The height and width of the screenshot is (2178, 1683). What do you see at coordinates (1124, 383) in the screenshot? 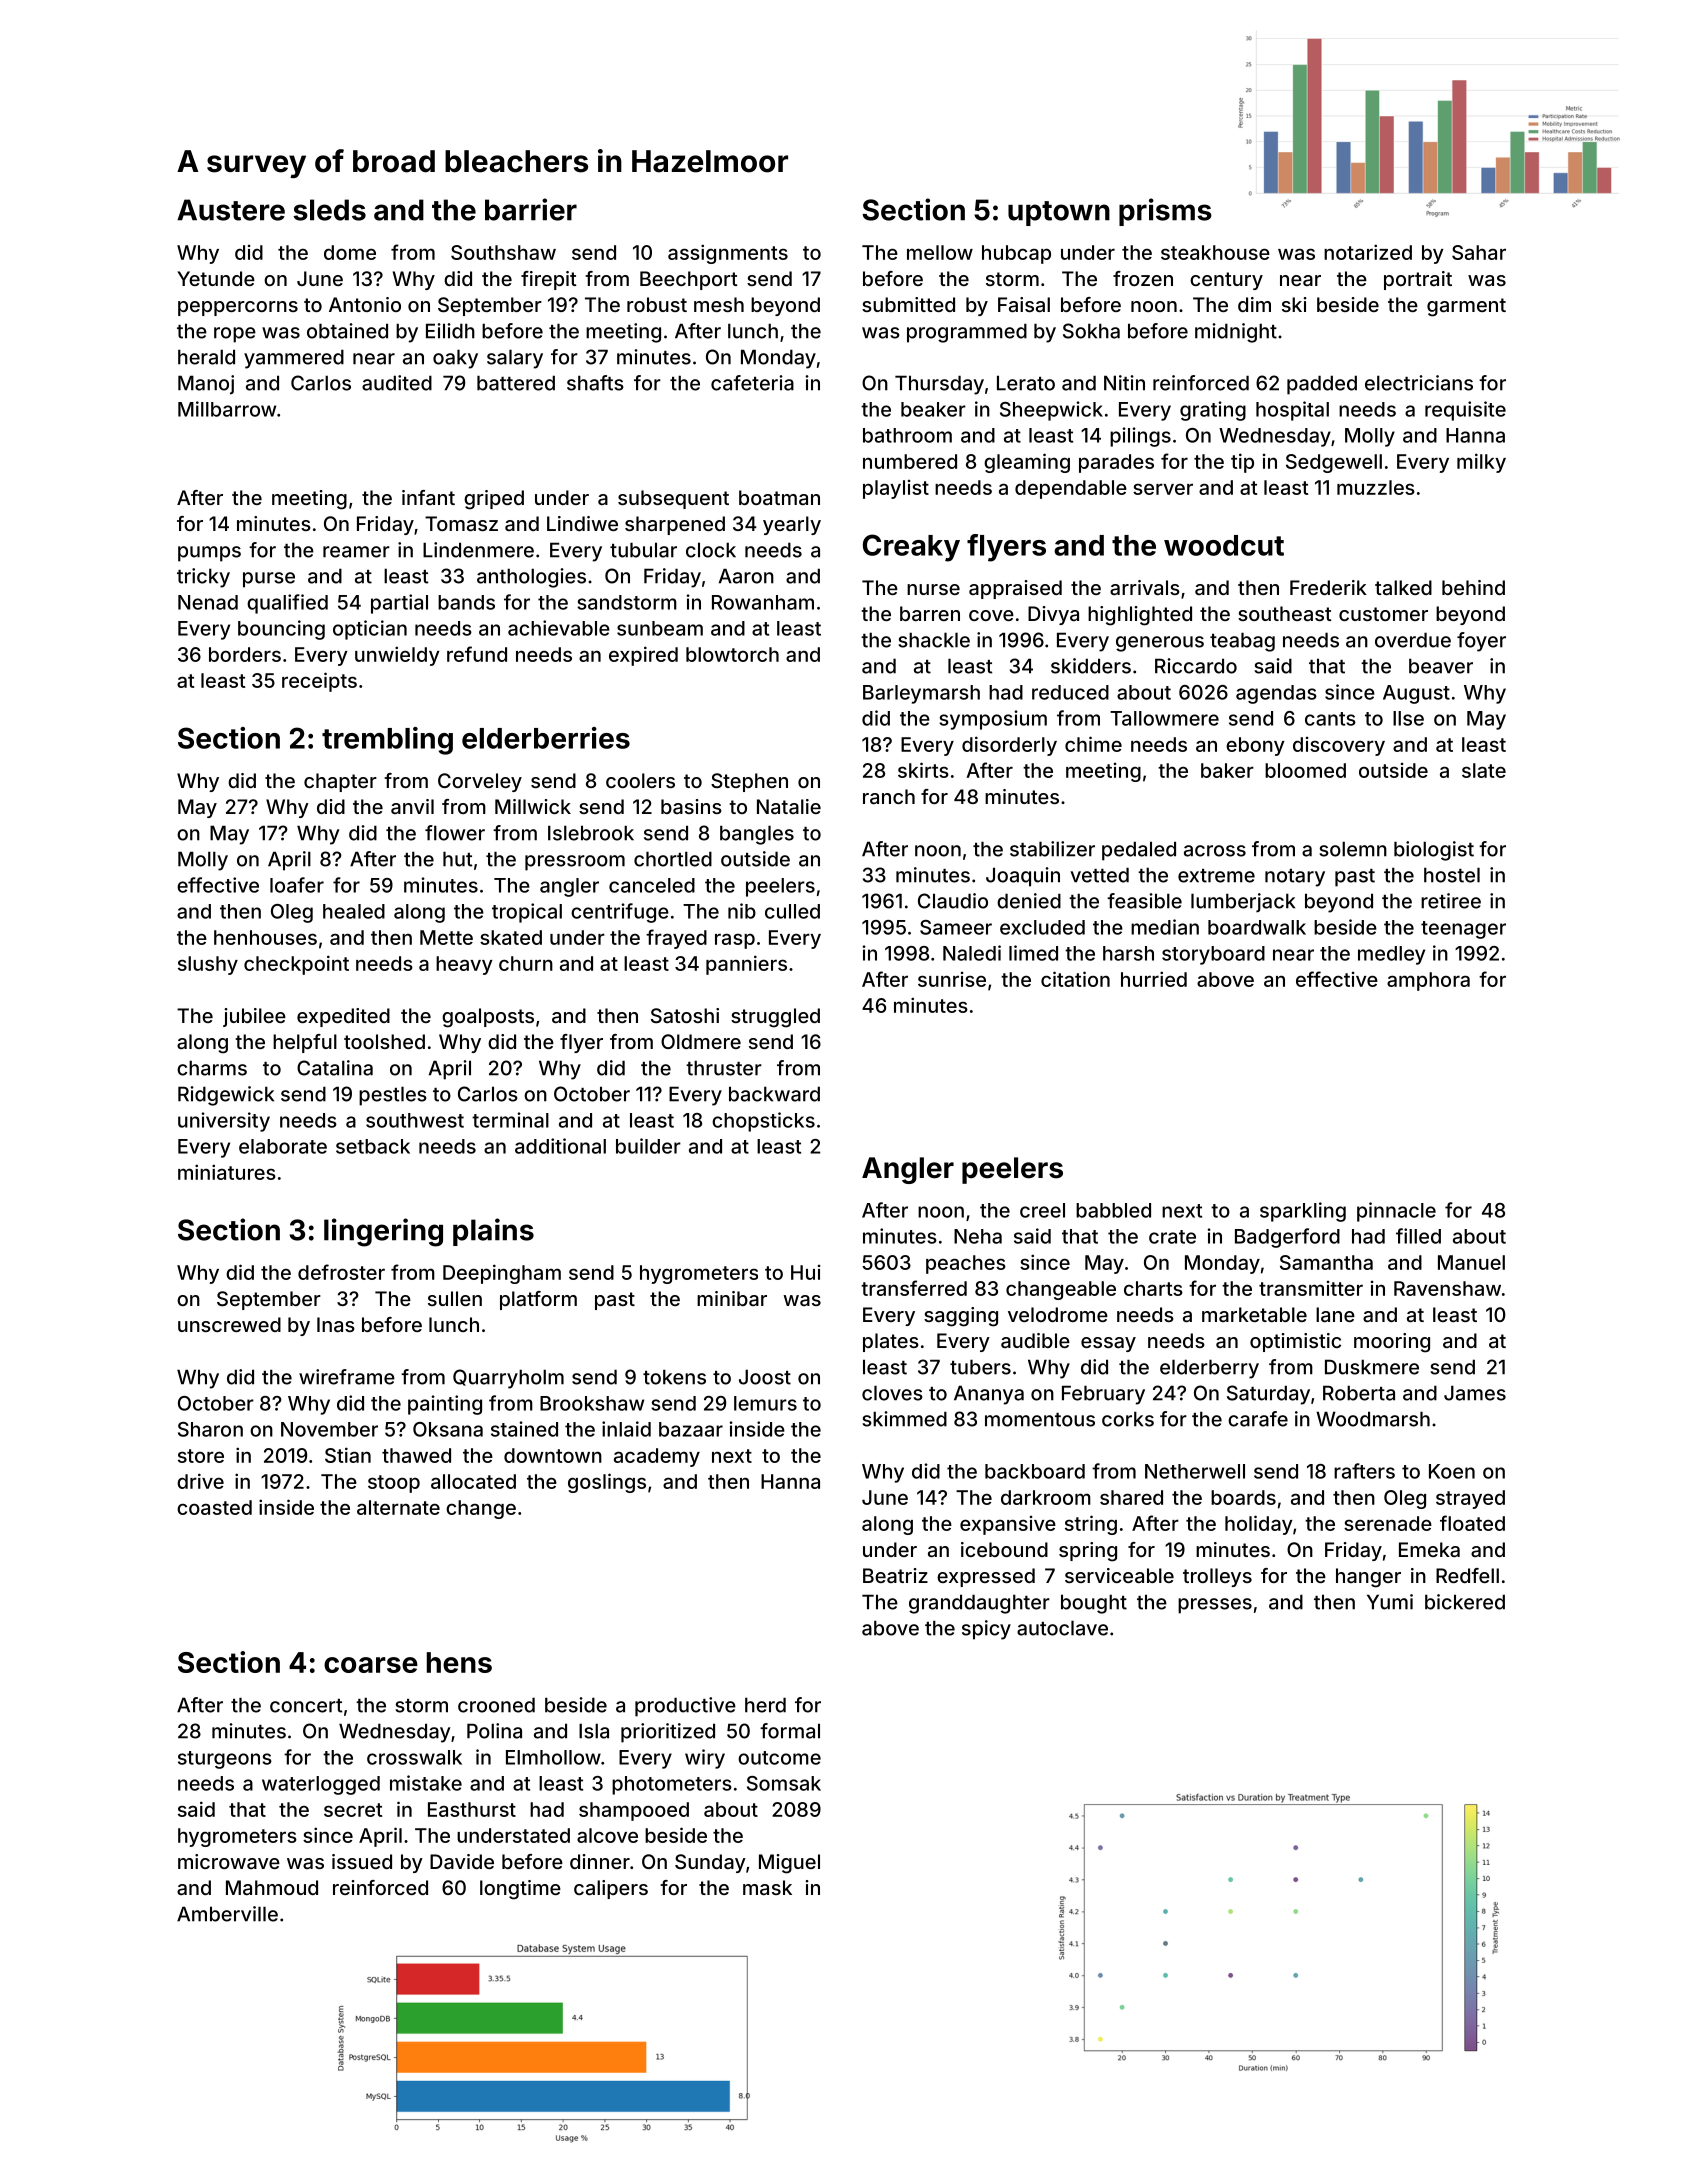
I see `Nitin` at bounding box center [1124, 383].
